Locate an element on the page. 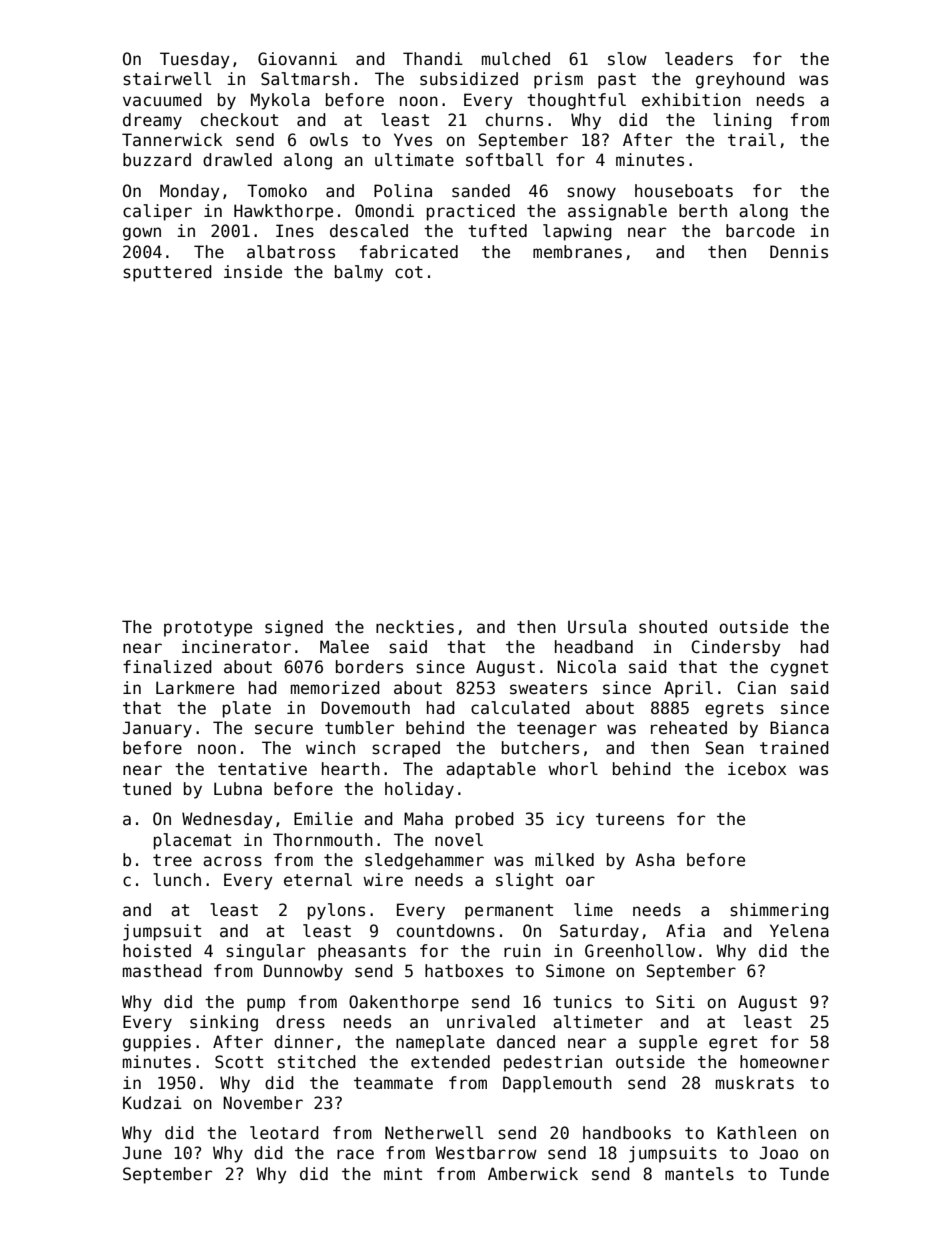 This image has height=1233, width=952. assignable is located at coordinates (617, 212).
